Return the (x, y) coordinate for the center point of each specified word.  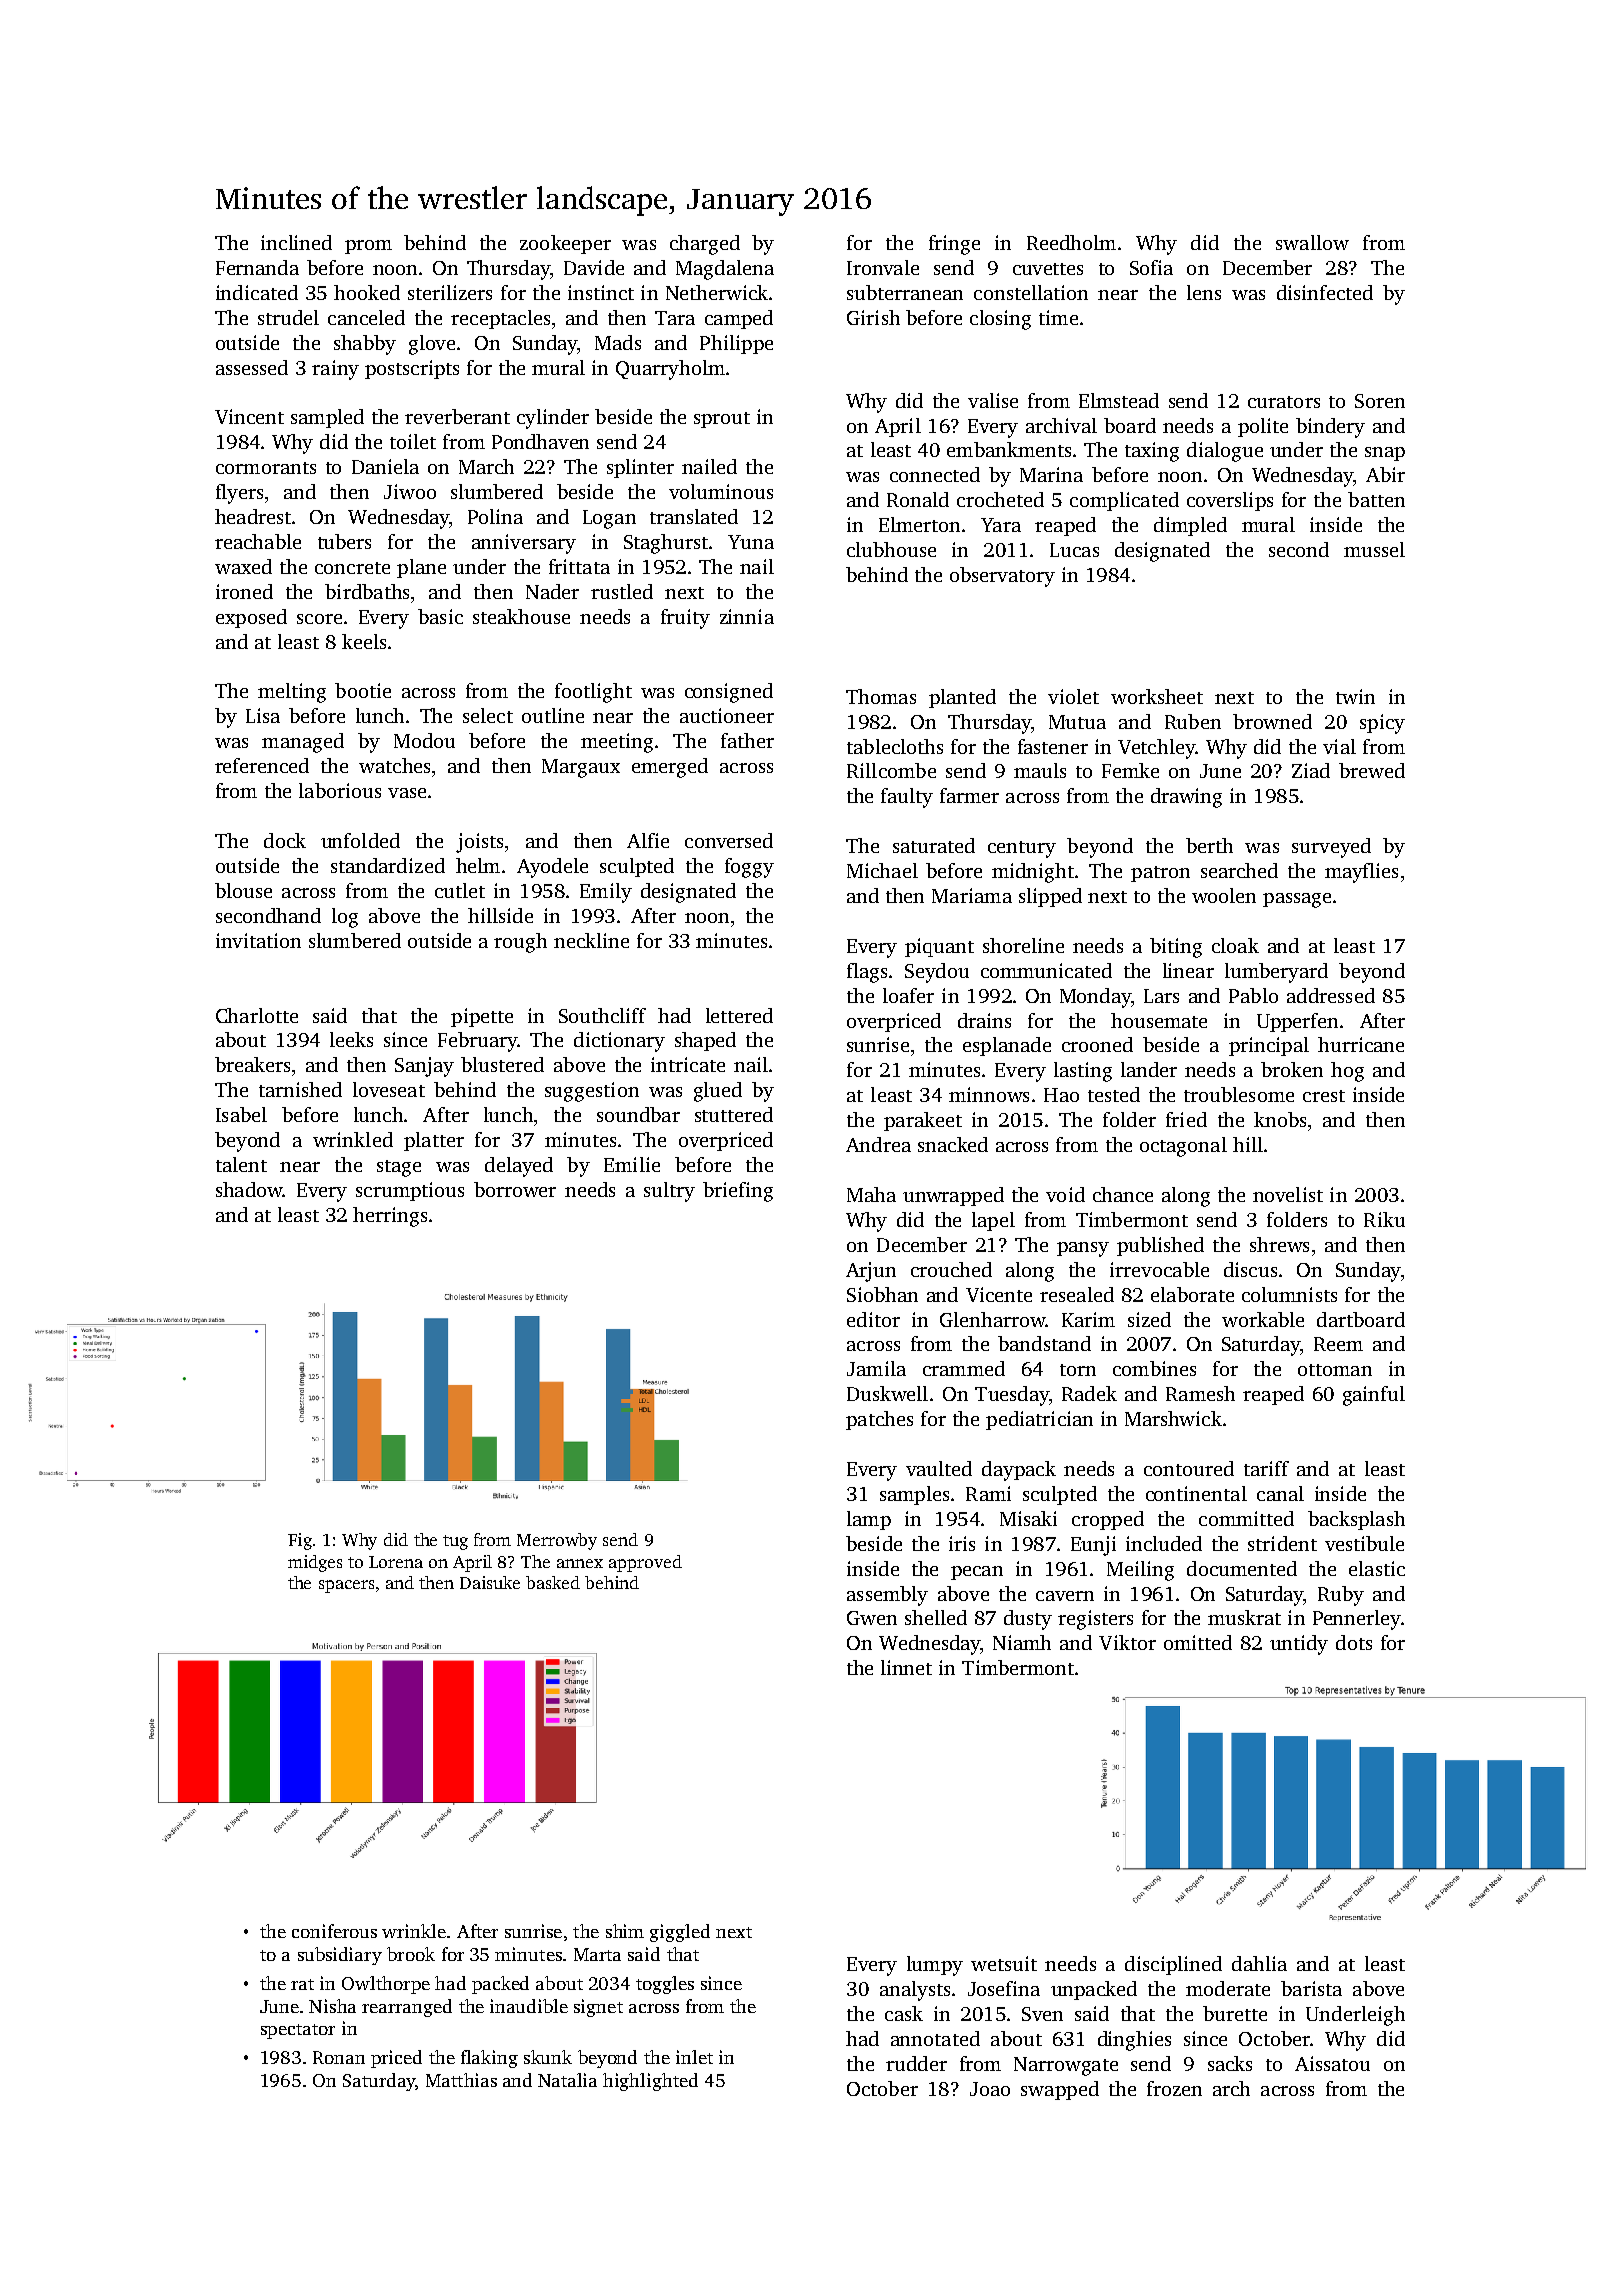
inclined (296, 242)
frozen (1174, 2088)
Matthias (461, 2080)
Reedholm (1071, 242)
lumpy (935, 1966)
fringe (954, 245)
